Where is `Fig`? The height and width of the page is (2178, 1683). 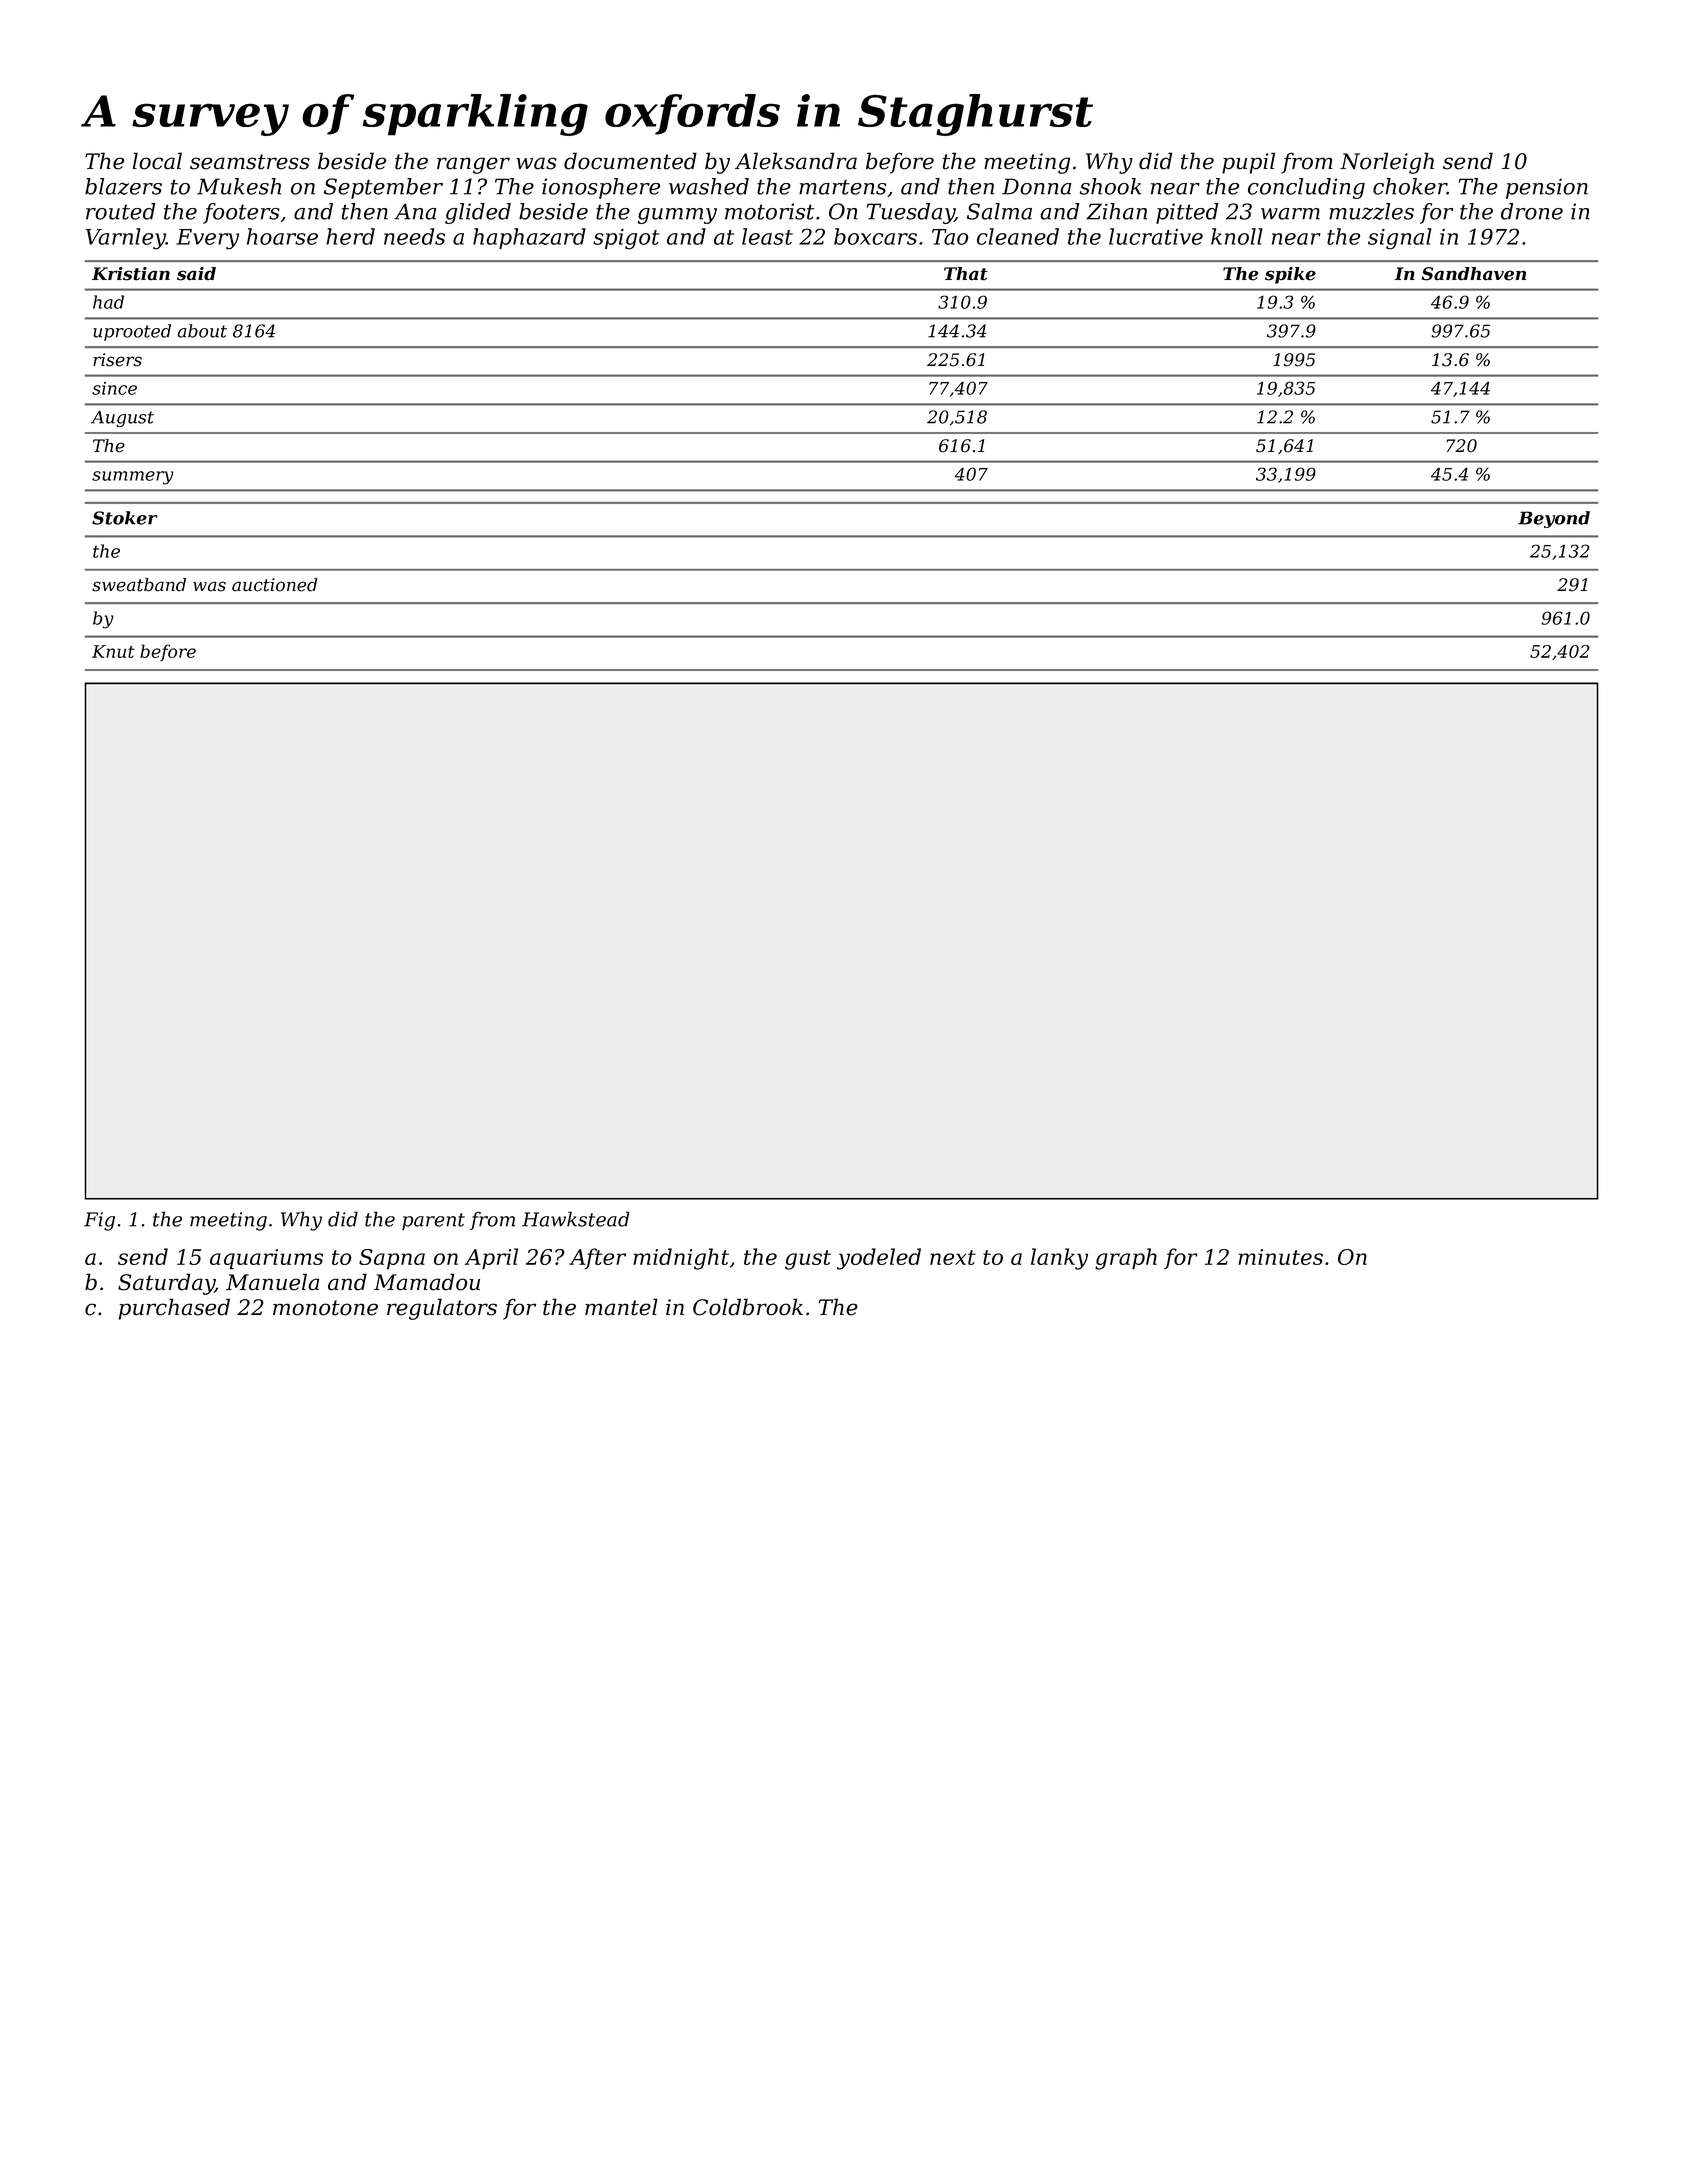 Fig is located at coordinates (99, 1221).
